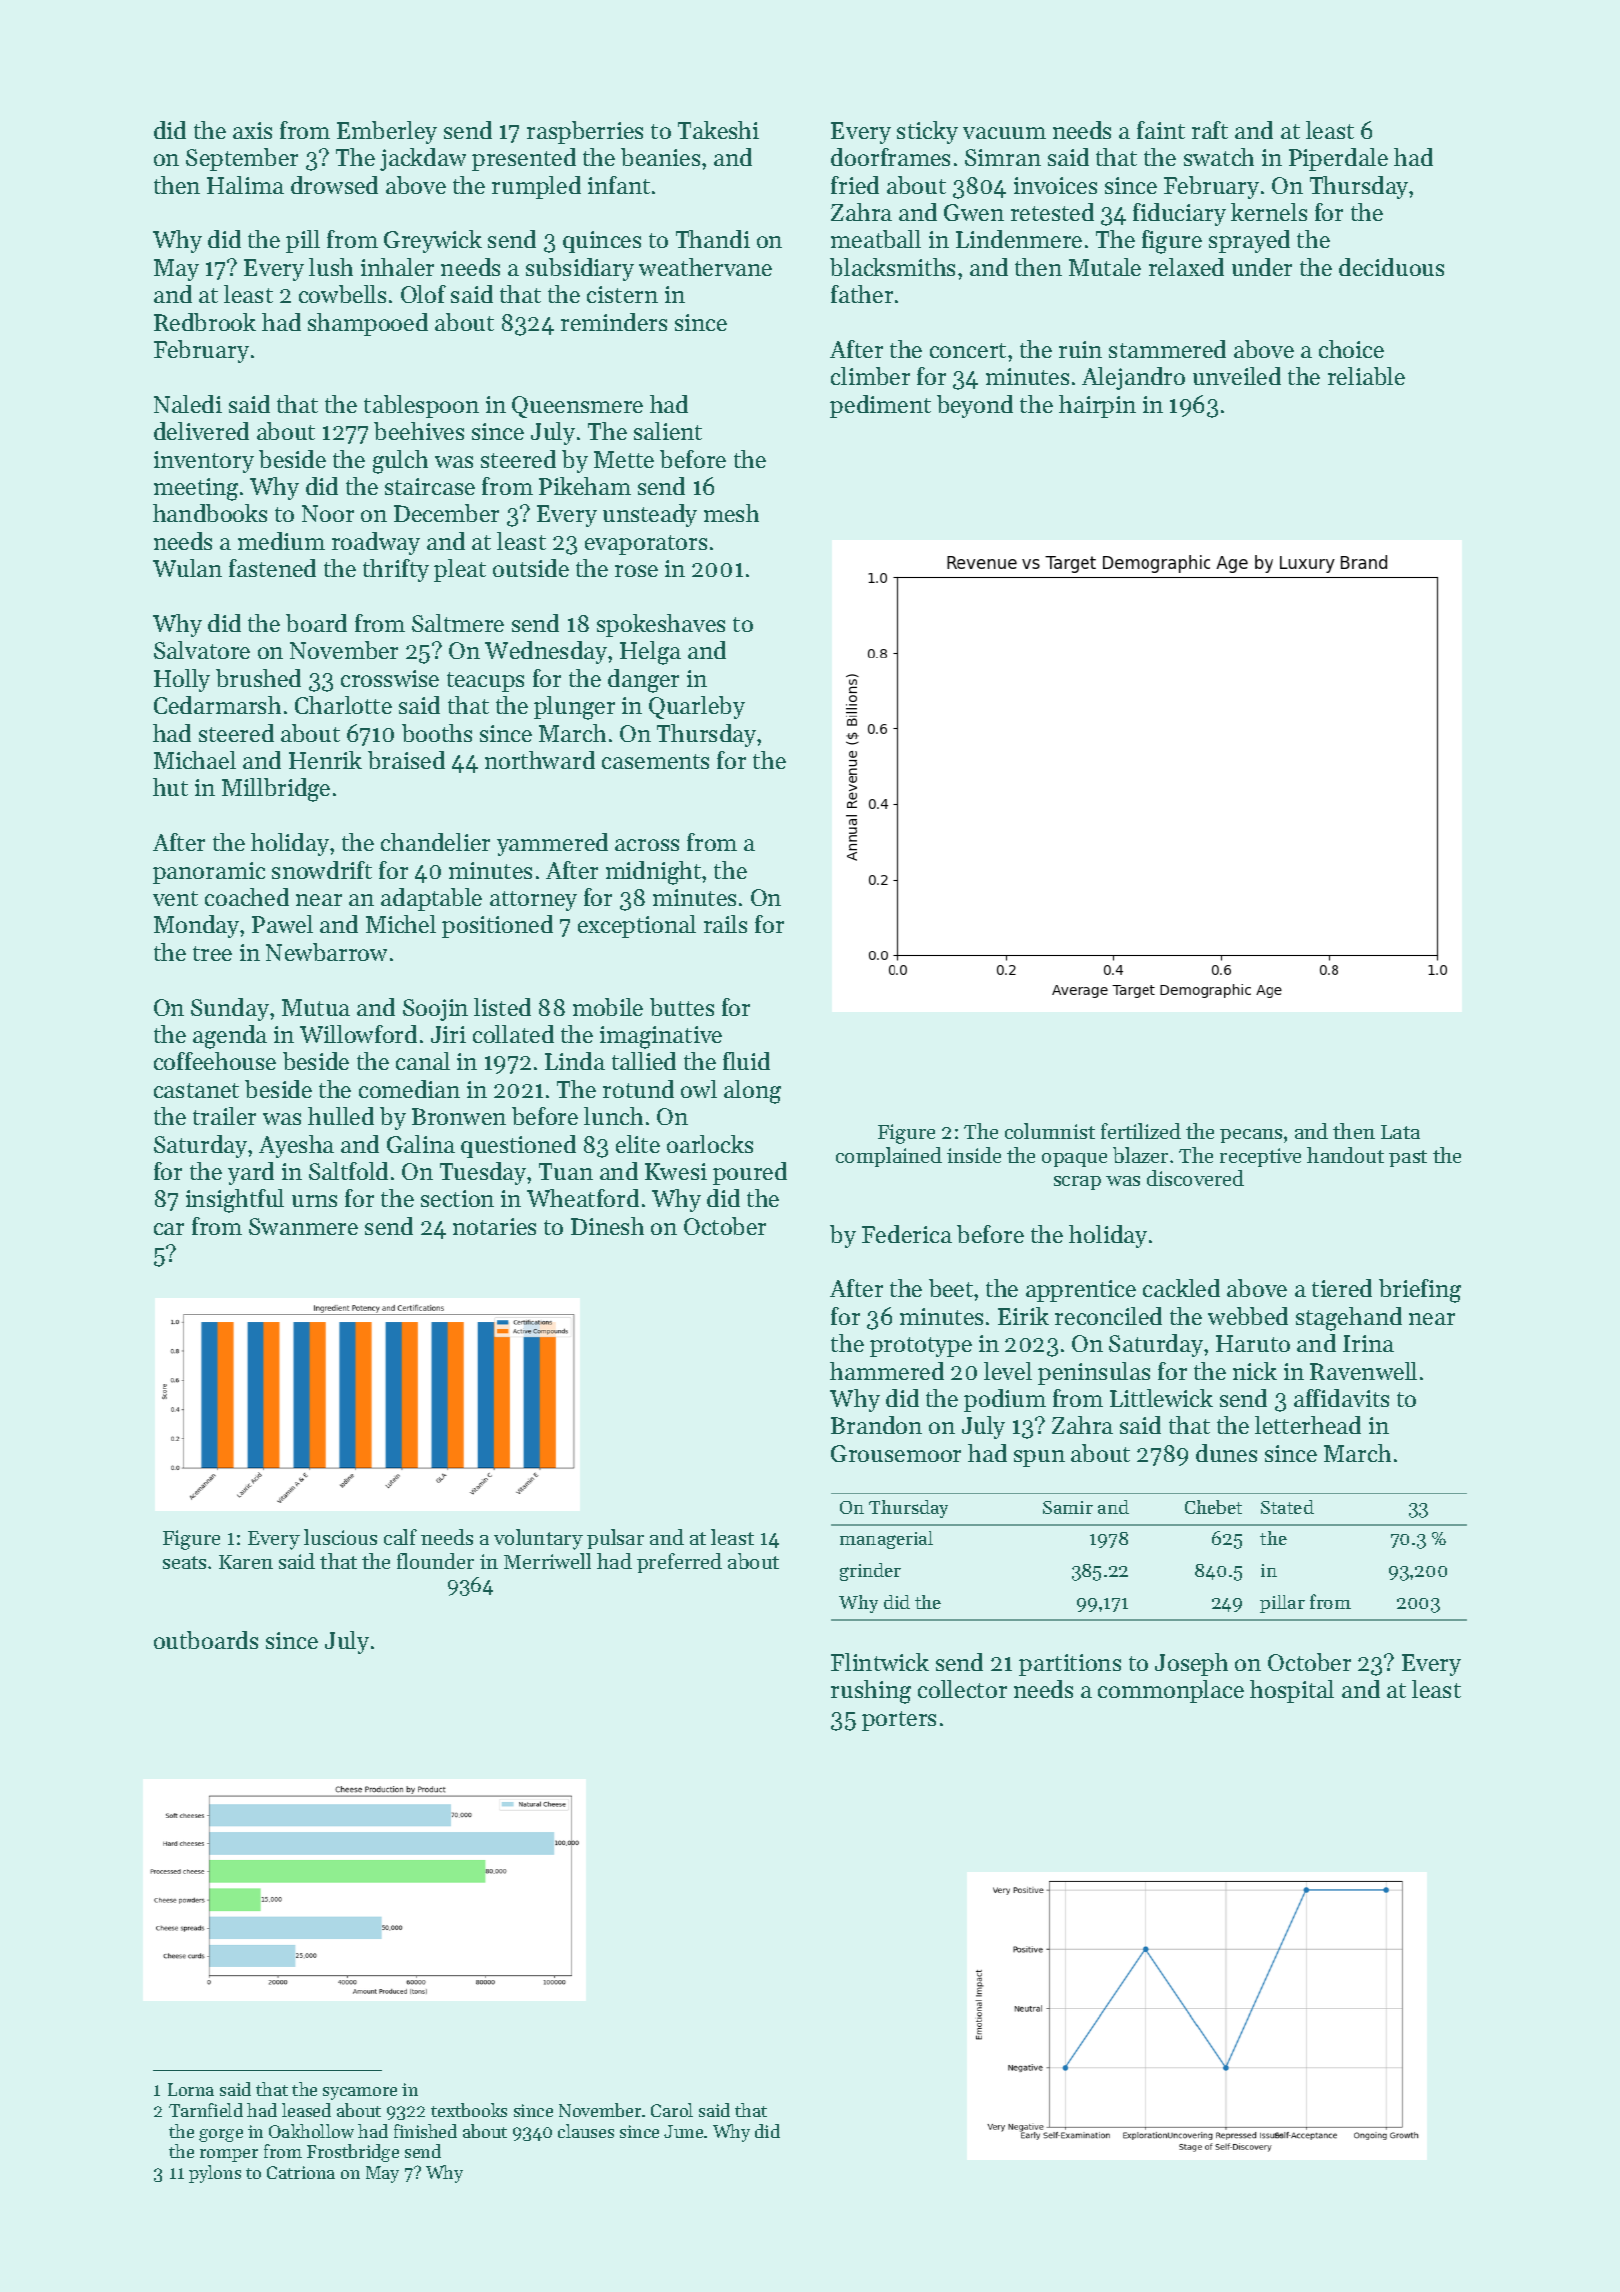 This screenshot has width=1620, height=2292. I want to click on reliable, so click(1366, 376).
